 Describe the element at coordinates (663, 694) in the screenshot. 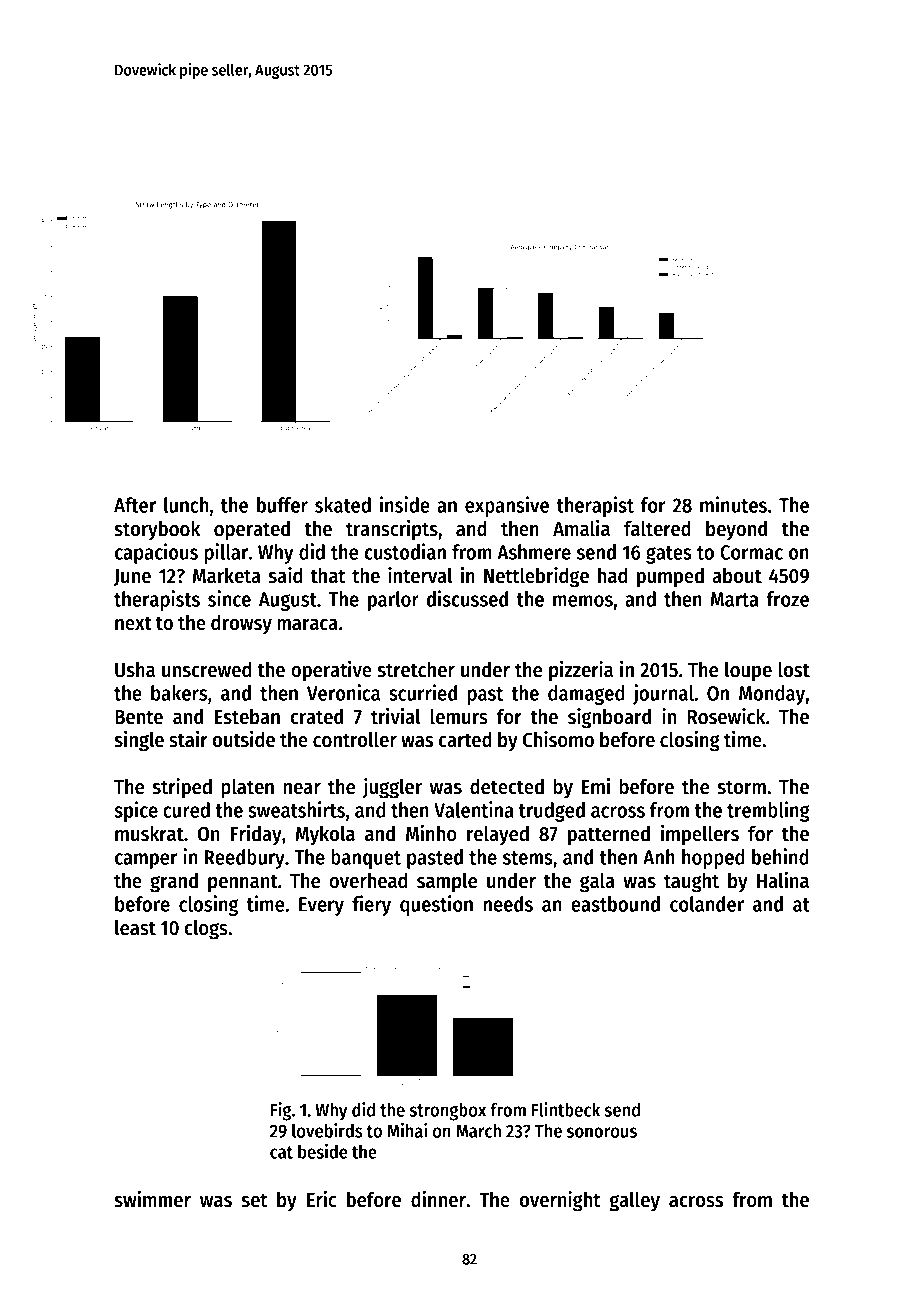

I see `journal` at that location.
